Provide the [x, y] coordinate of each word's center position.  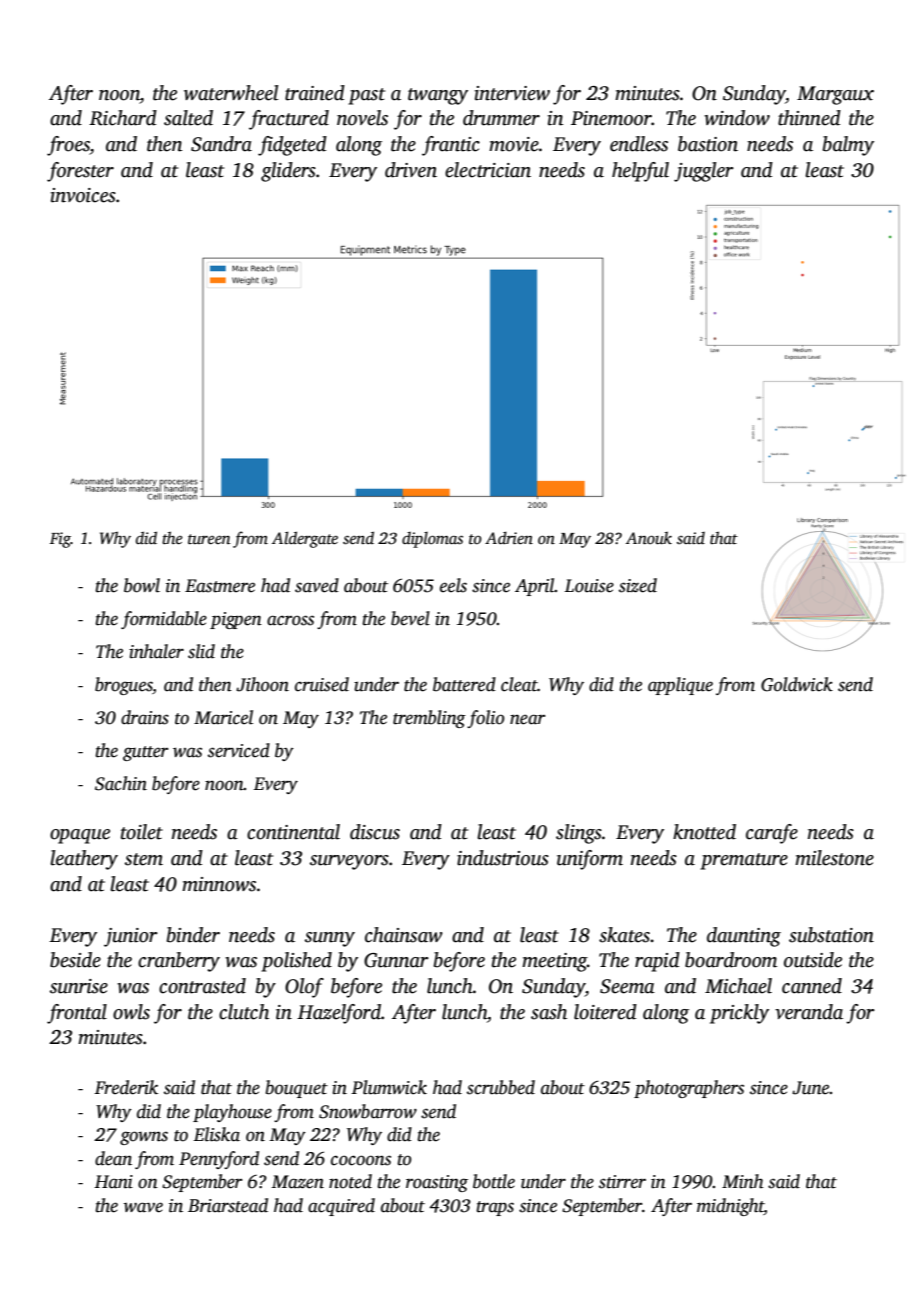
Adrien [509, 538]
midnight [730, 1207]
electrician [488, 170]
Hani [113, 1182]
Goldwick [797, 684]
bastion [708, 144]
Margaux [835, 95]
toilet [142, 832]
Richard [123, 118]
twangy [438, 96]
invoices [83, 195]
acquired [341, 1207]
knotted [704, 832]
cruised [322, 684]
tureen [209, 539]
